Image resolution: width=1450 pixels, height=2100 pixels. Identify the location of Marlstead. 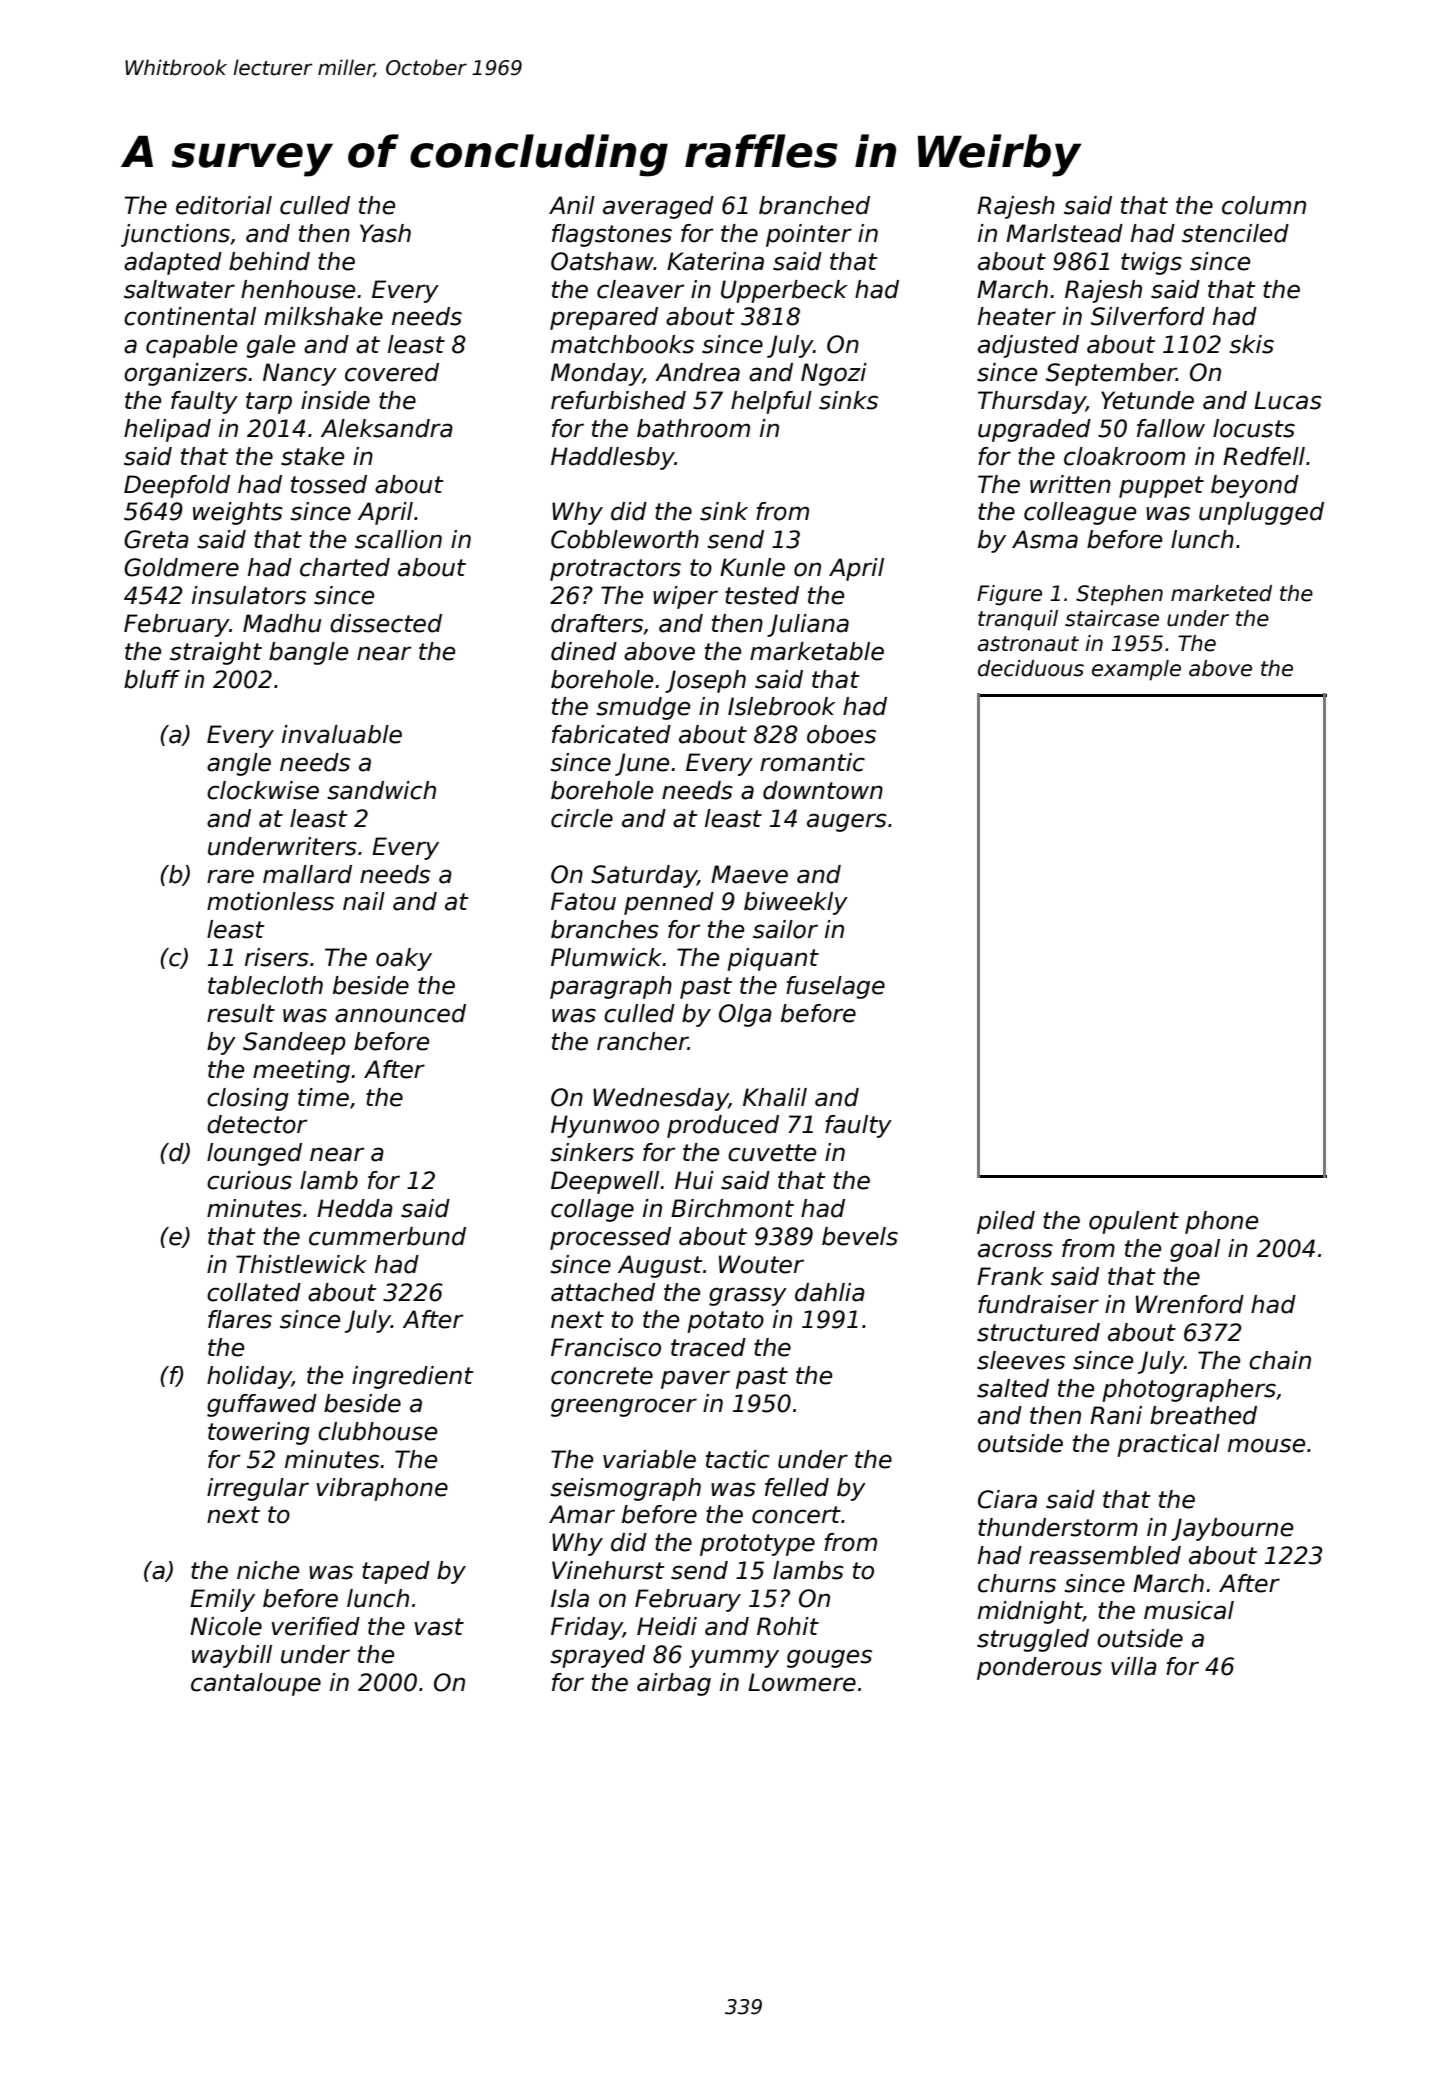
(1064, 233).
